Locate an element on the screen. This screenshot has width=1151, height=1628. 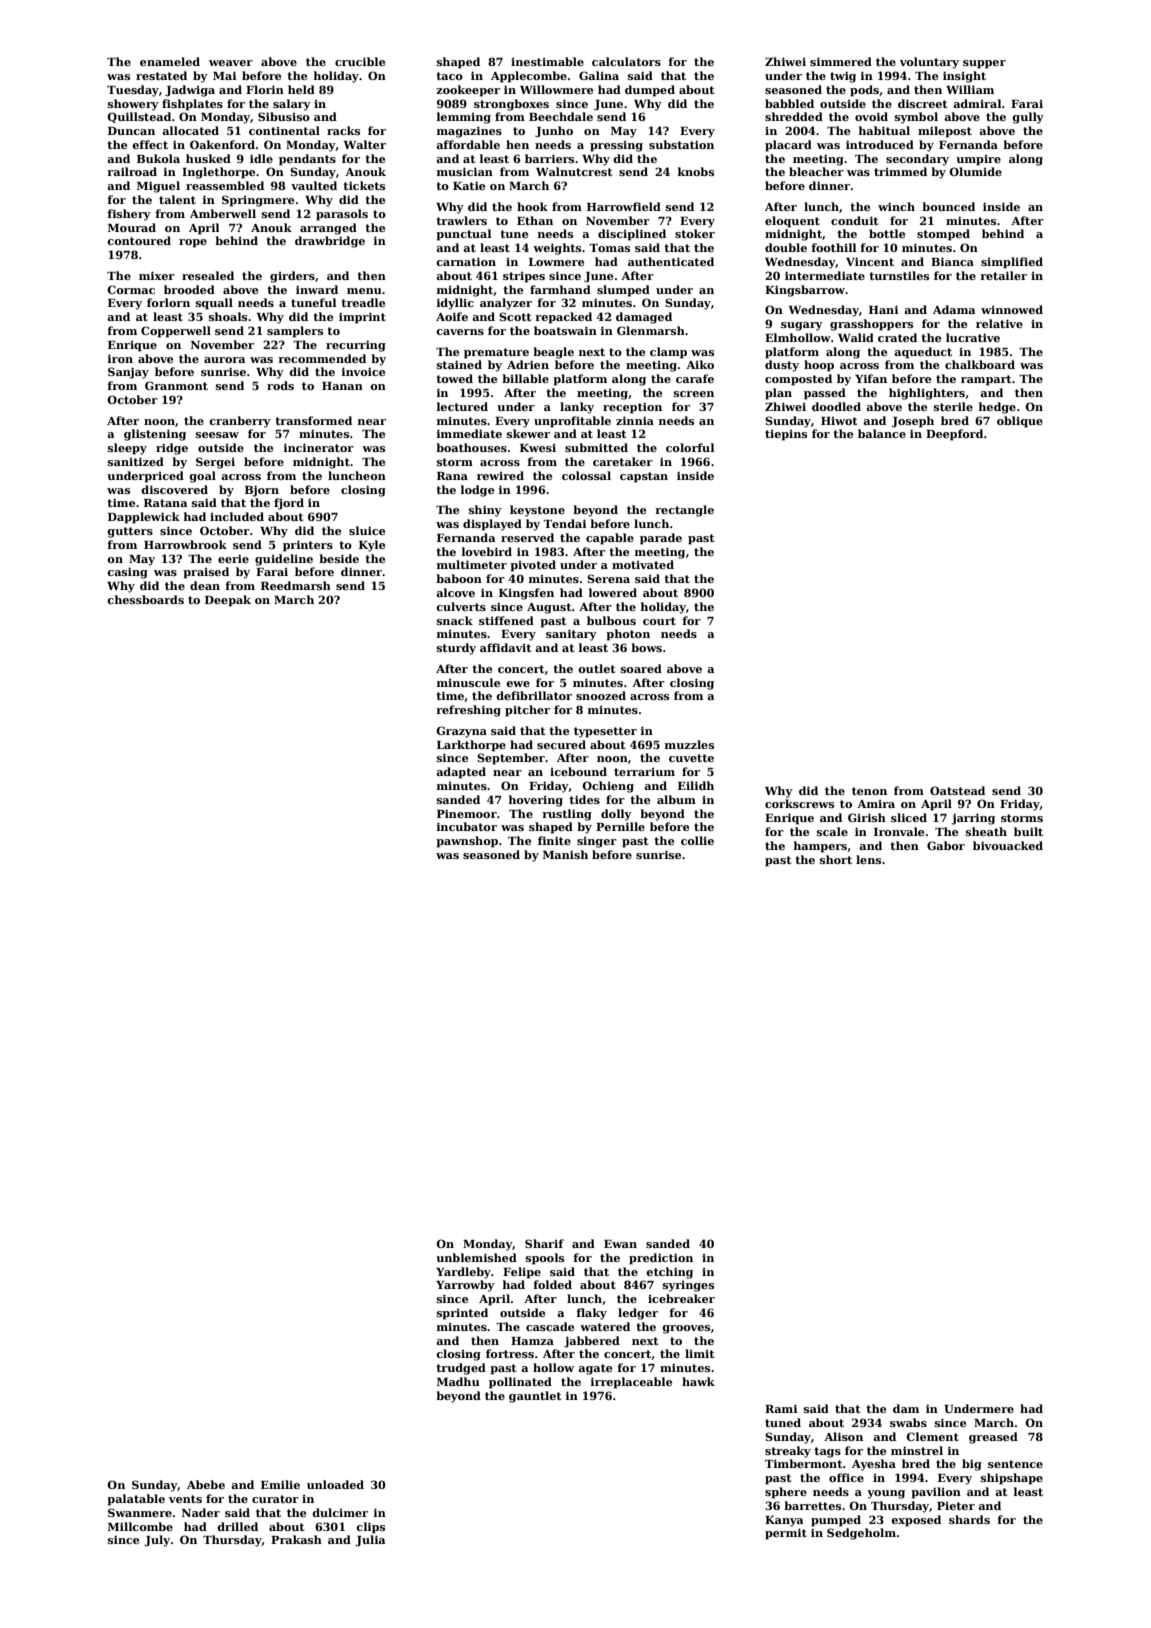
pawnshop is located at coordinates (467, 842).
